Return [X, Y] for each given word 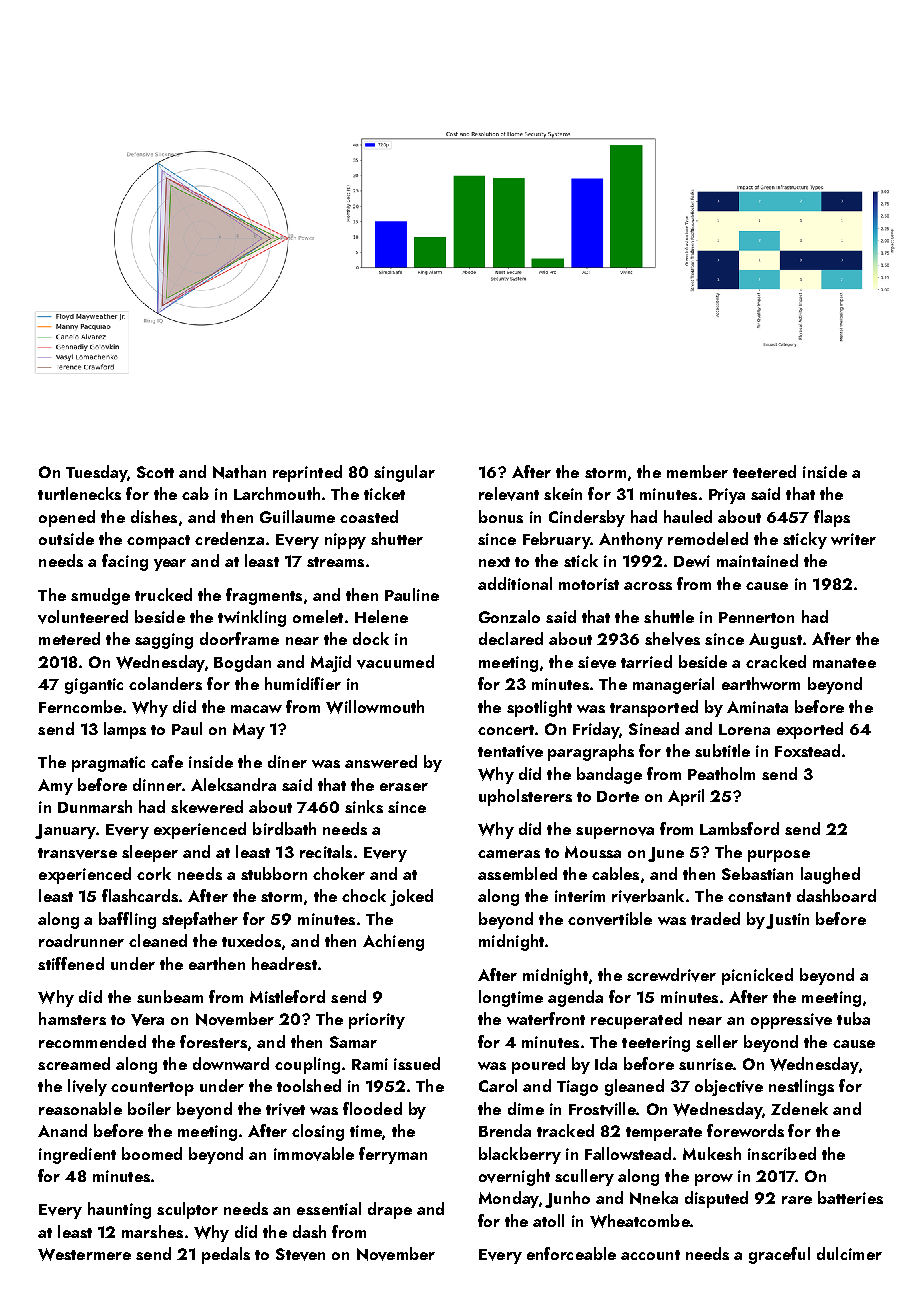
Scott [155, 472]
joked [411, 897]
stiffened [71, 963]
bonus [501, 516]
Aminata [757, 707]
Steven [300, 1254]
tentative [510, 751]
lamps [125, 730]
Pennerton [756, 617]
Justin [787, 921]
